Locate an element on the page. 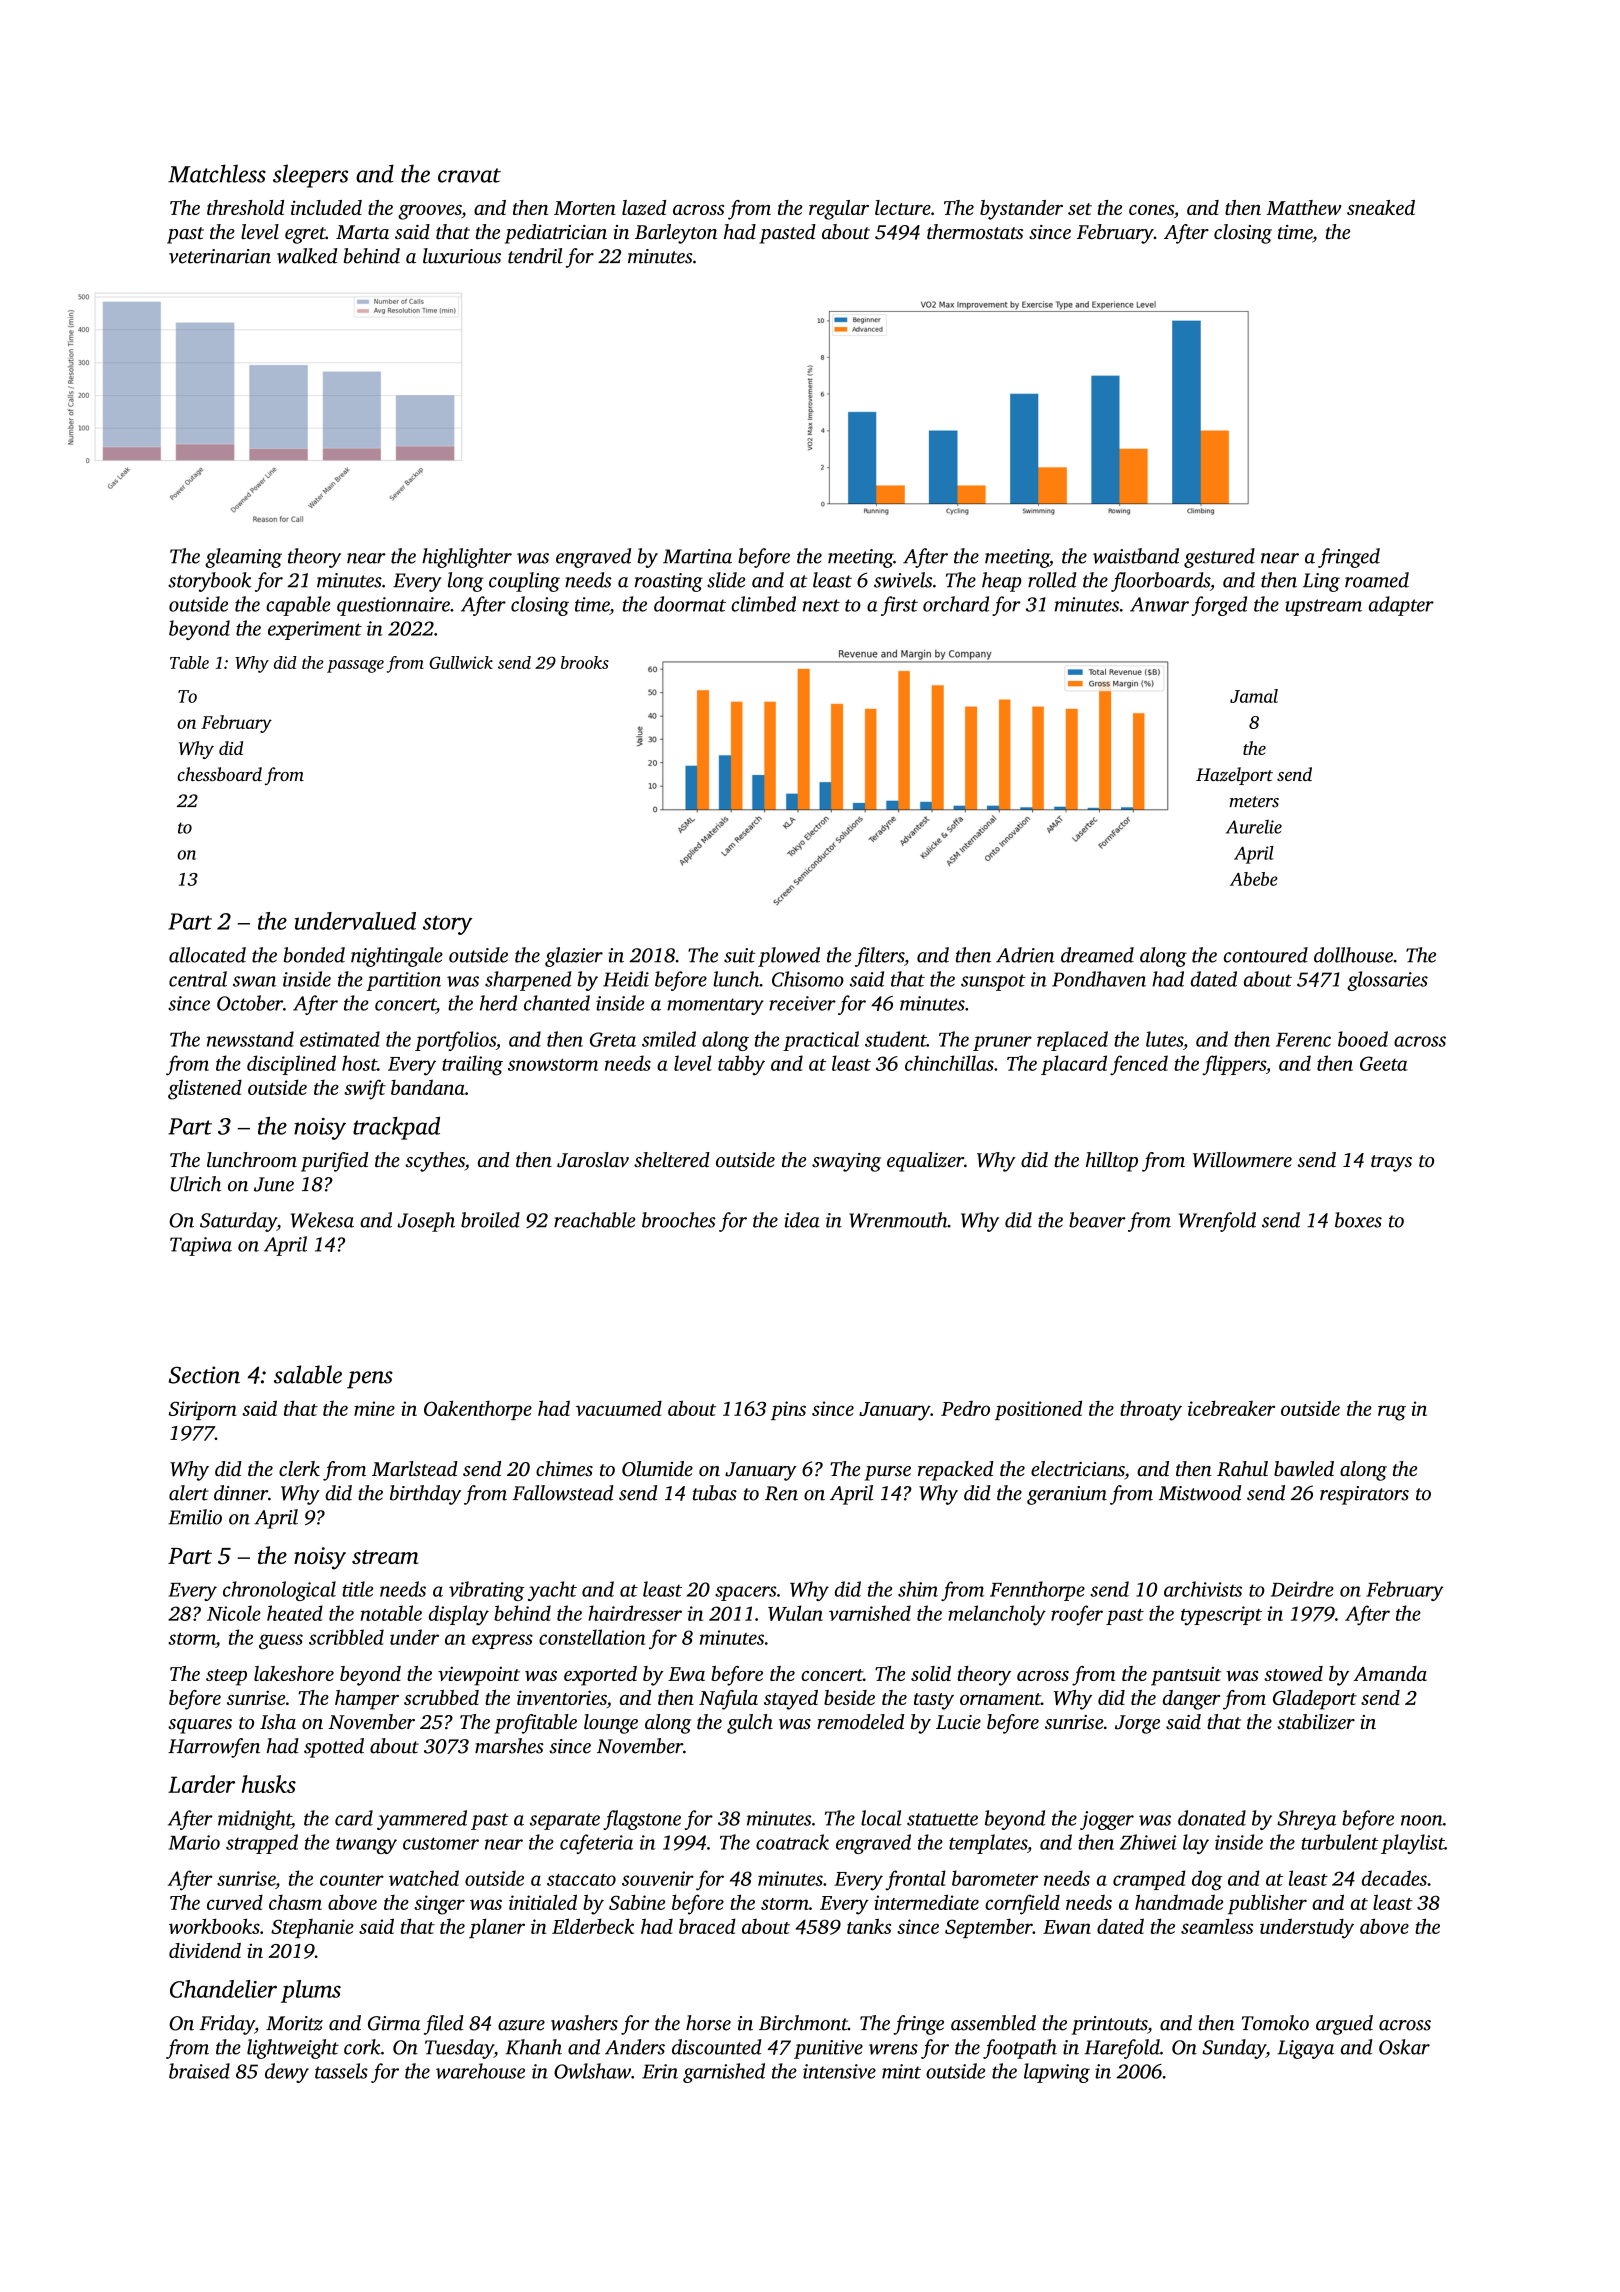  customer is located at coordinates (441, 1843).
